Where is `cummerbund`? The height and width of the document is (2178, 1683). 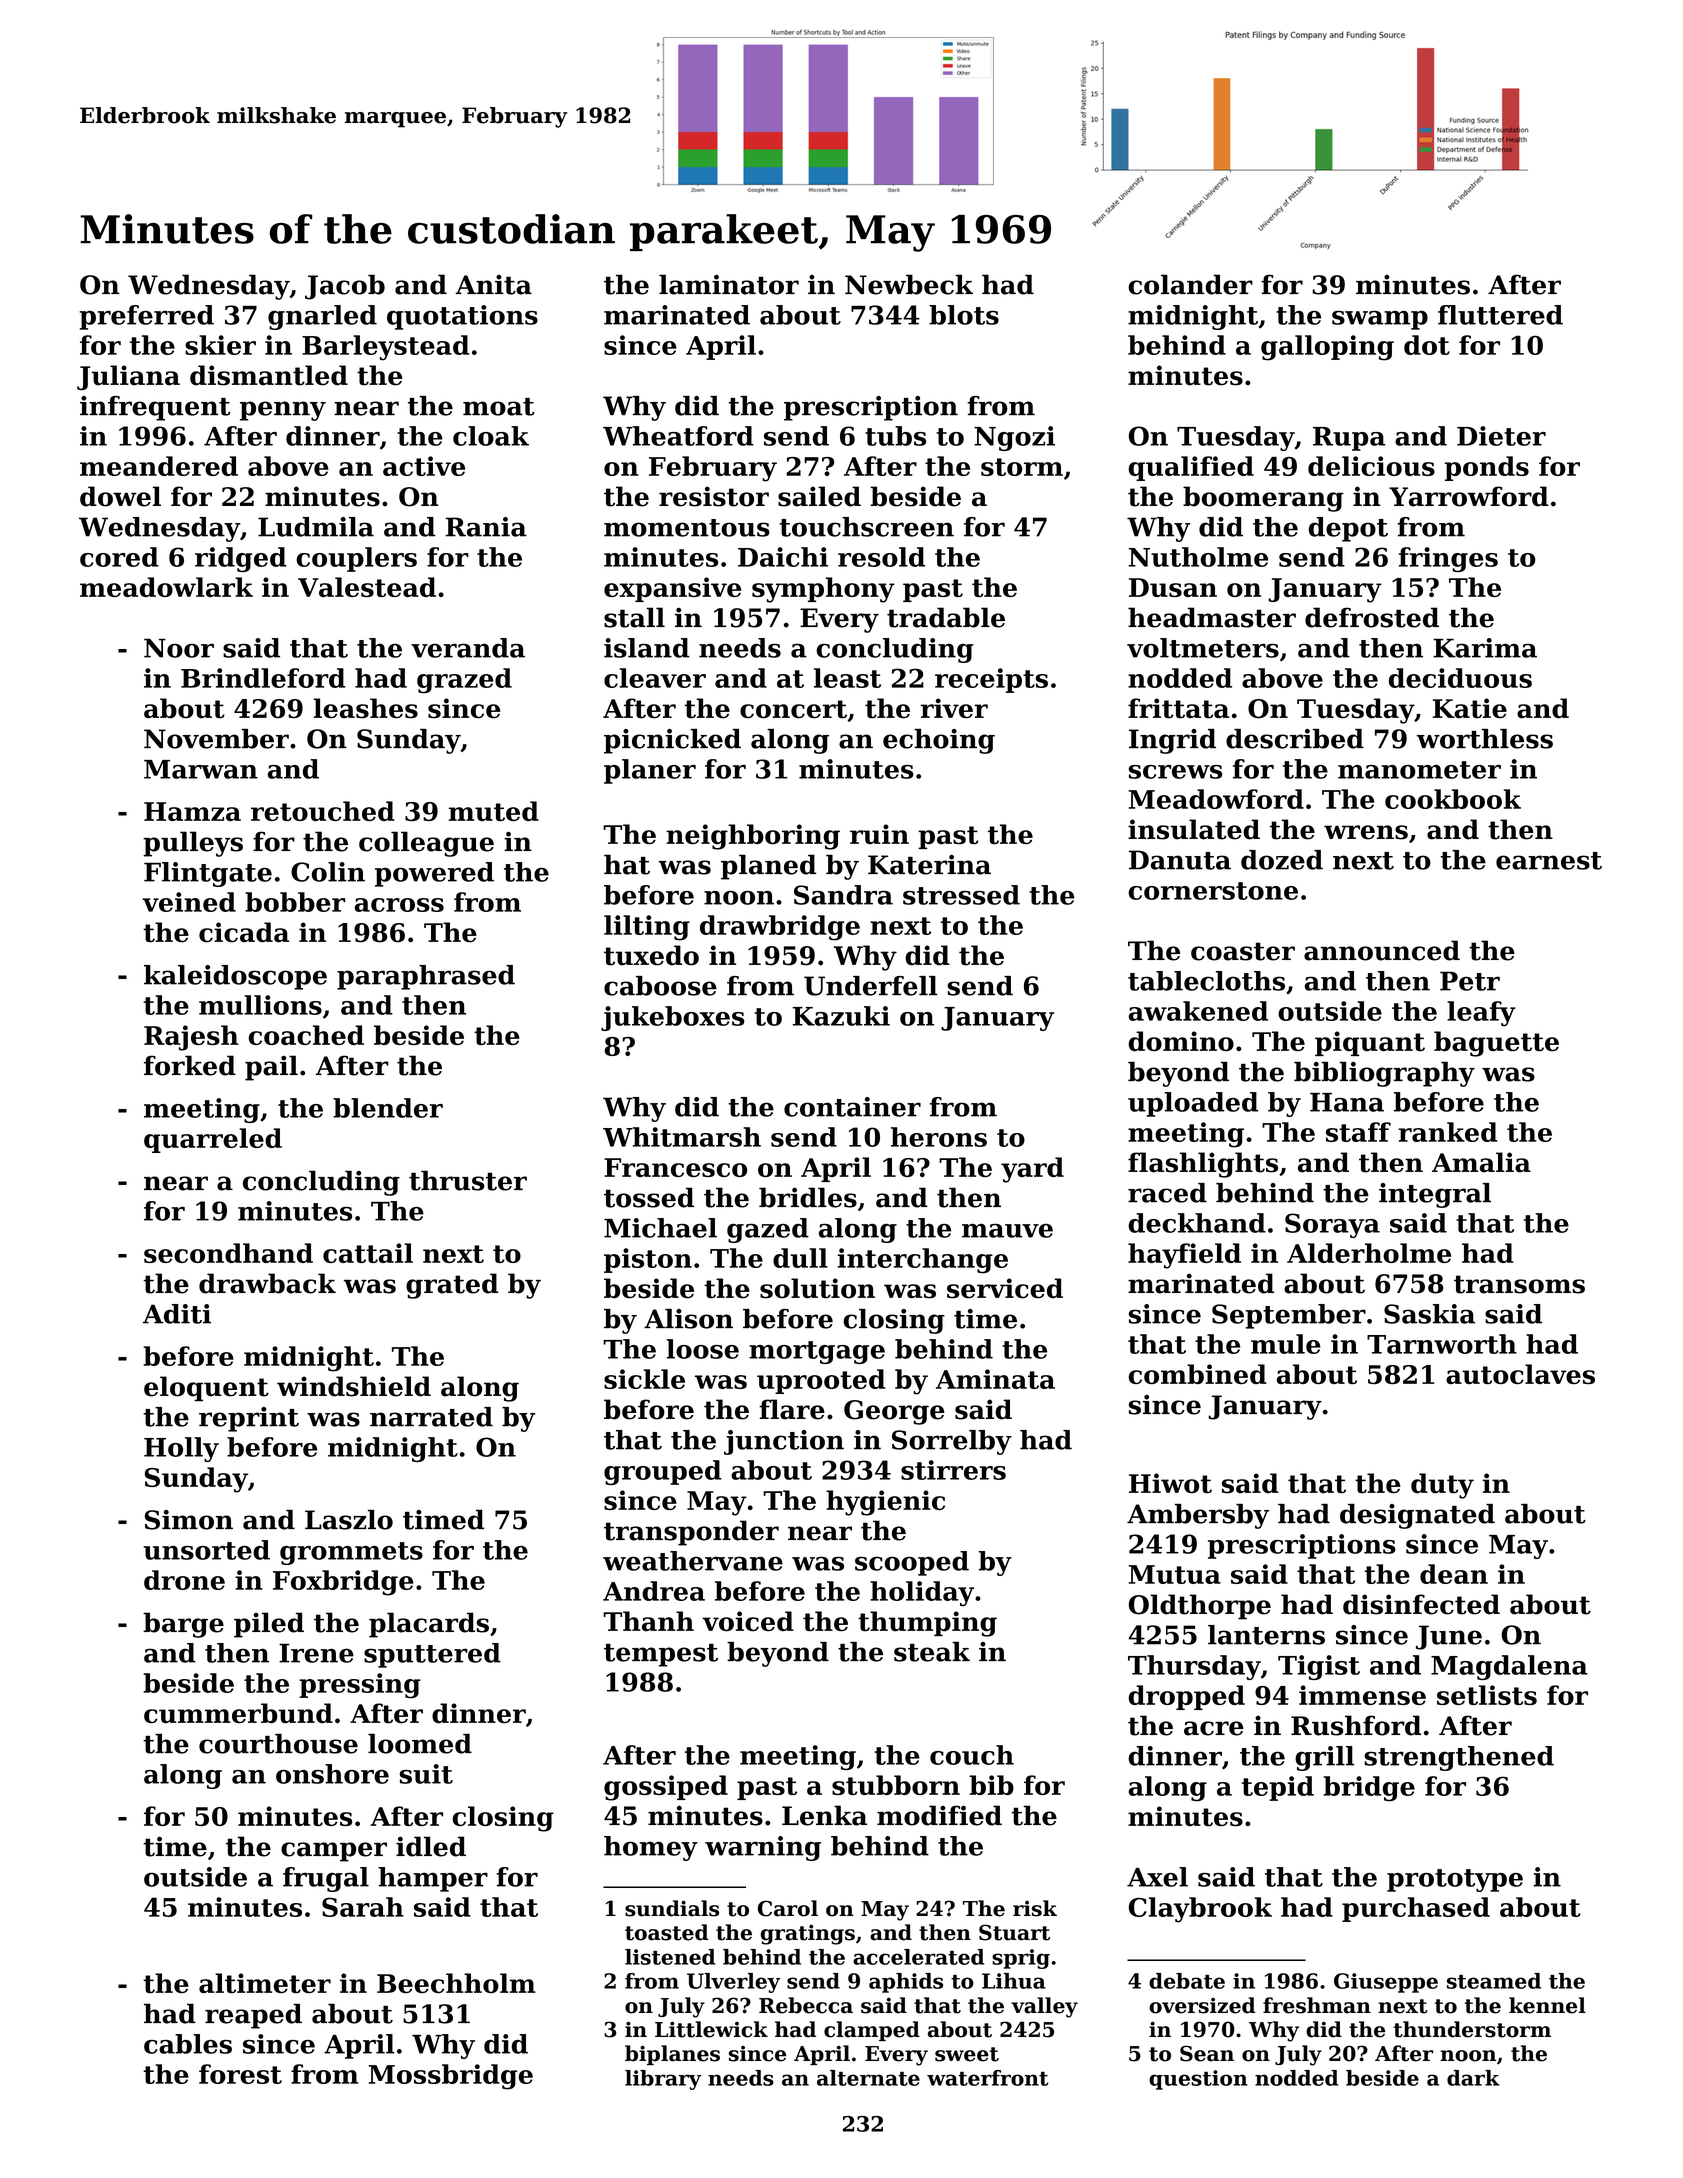 cummerbund is located at coordinates (238, 1713).
